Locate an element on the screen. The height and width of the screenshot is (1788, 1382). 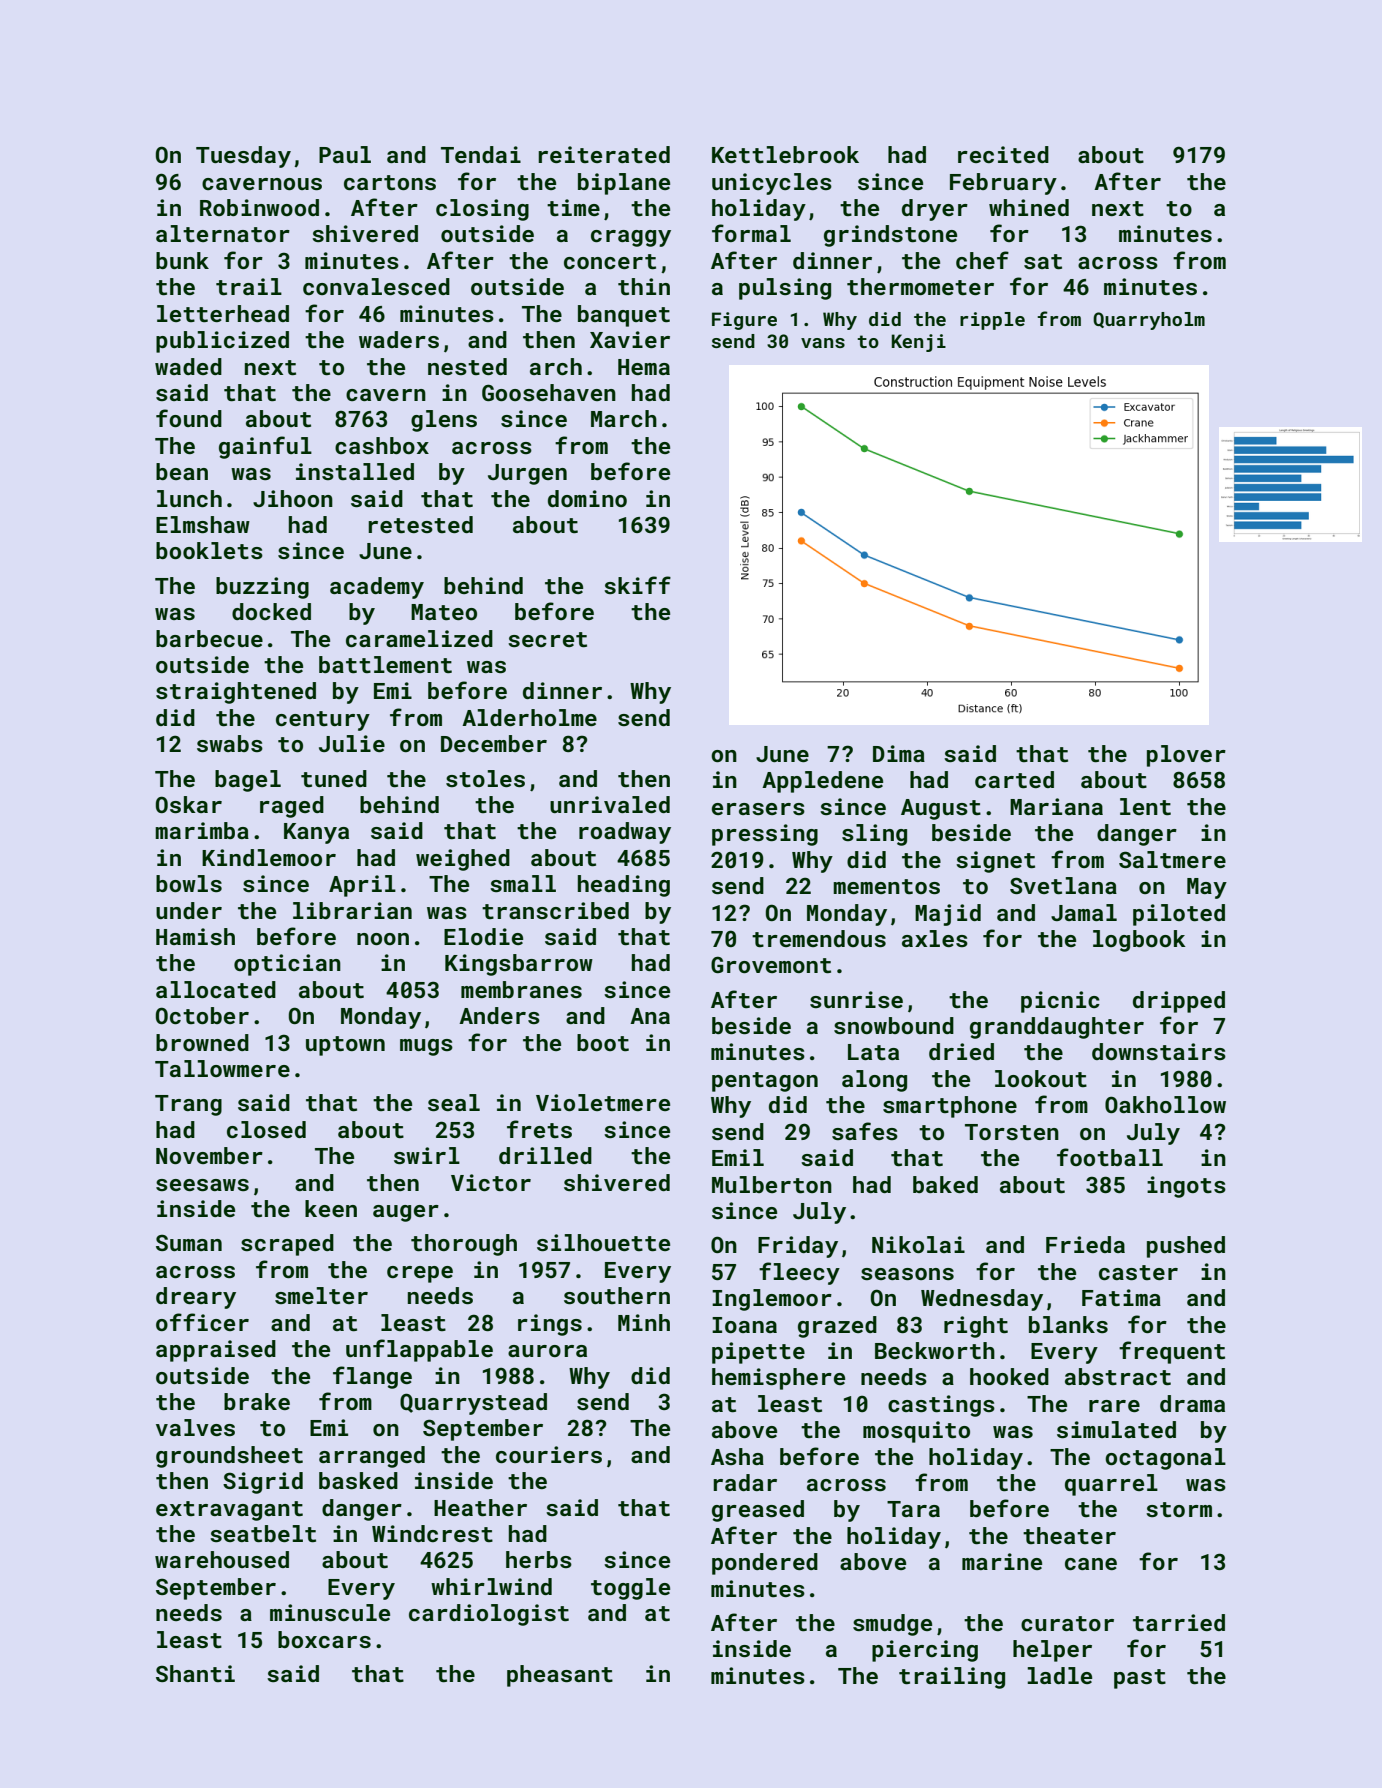
toggle is located at coordinates (630, 1589).
